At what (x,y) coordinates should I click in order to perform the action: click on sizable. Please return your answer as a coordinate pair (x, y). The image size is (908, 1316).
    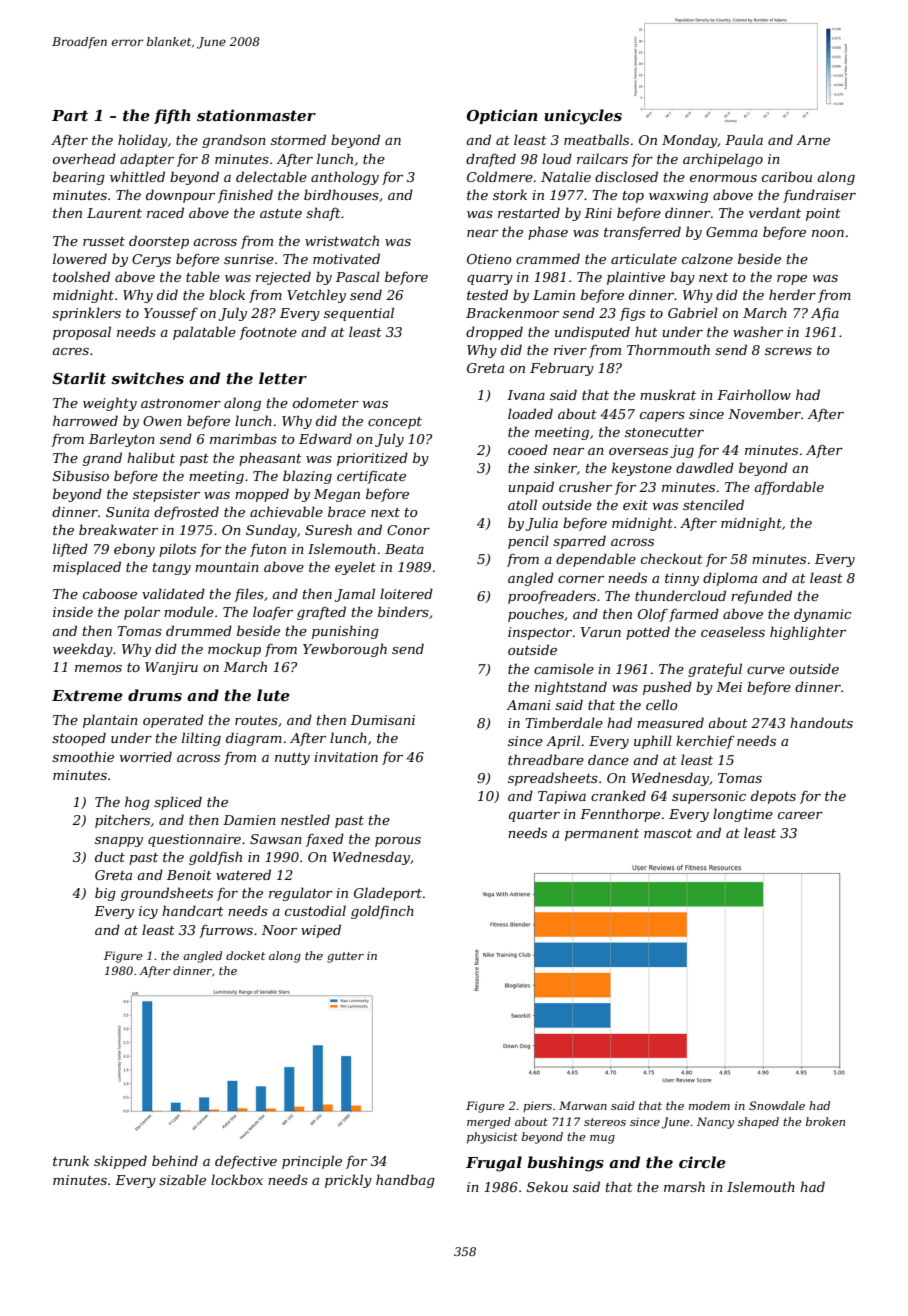
    Looking at the image, I should click on (182, 1180).
